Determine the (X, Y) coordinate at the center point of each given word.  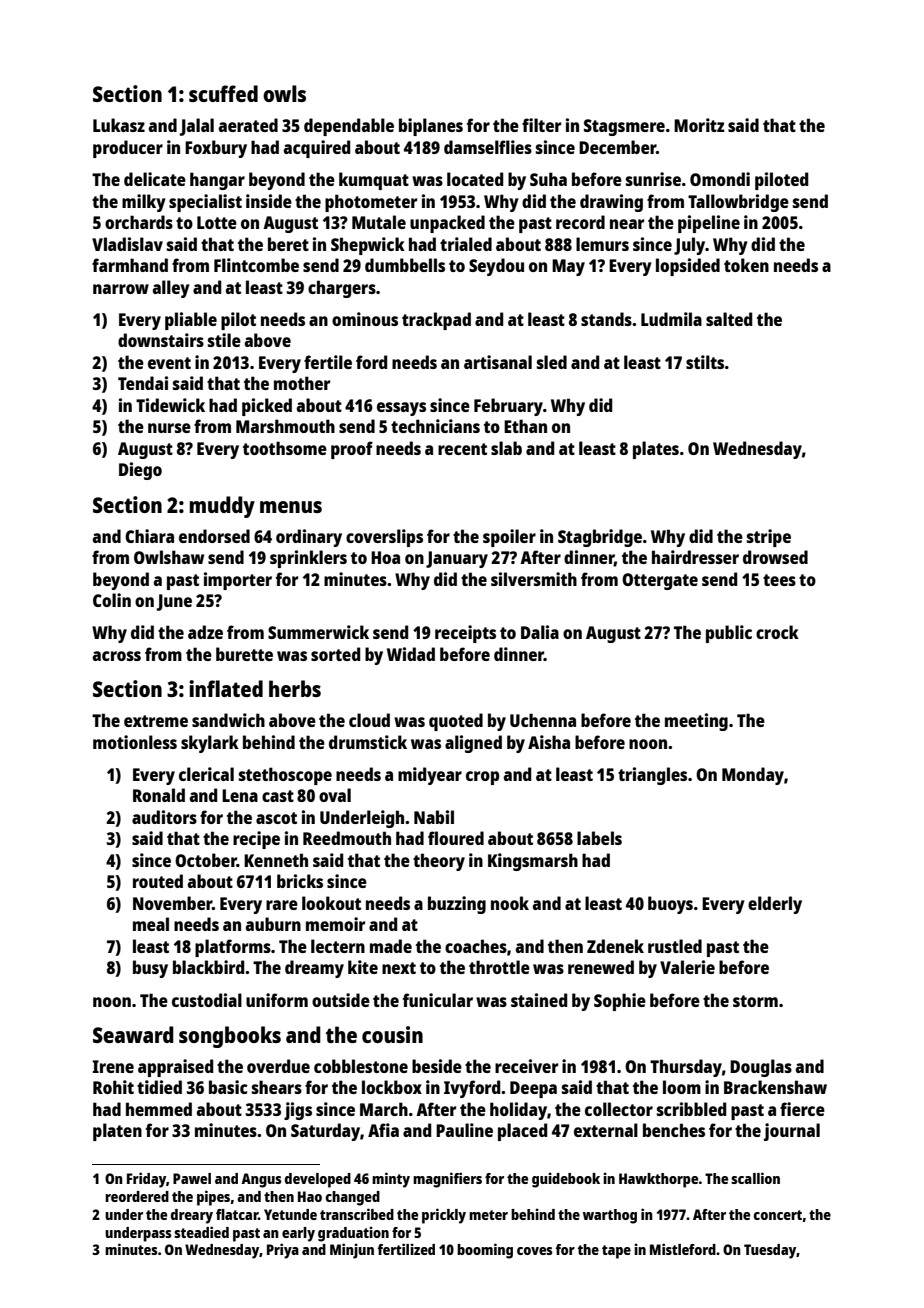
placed (522, 1132)
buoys (670, 905)
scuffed (223, 93)
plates (656, 450)
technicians (435, 426)
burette (244, 654)
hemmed (159, 1109)
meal (151, 924)
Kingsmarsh (533, 862)
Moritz (699, 125)
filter (541, 125)
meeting (696, 722)
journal (792, 1132)
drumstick (368, 742)
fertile (328, 362)
